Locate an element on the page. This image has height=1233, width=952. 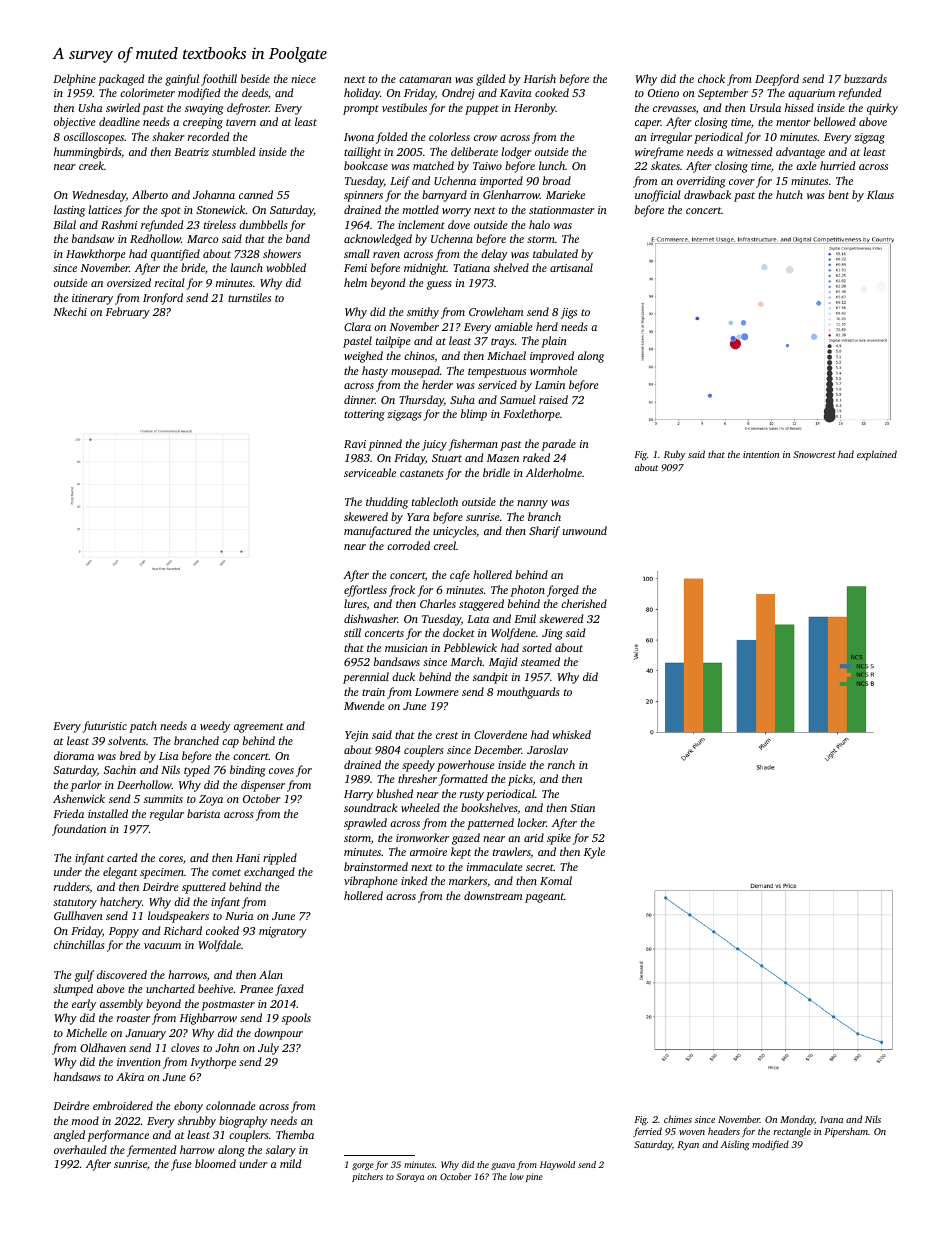
catamaran is located at coordinates (425, 79).
